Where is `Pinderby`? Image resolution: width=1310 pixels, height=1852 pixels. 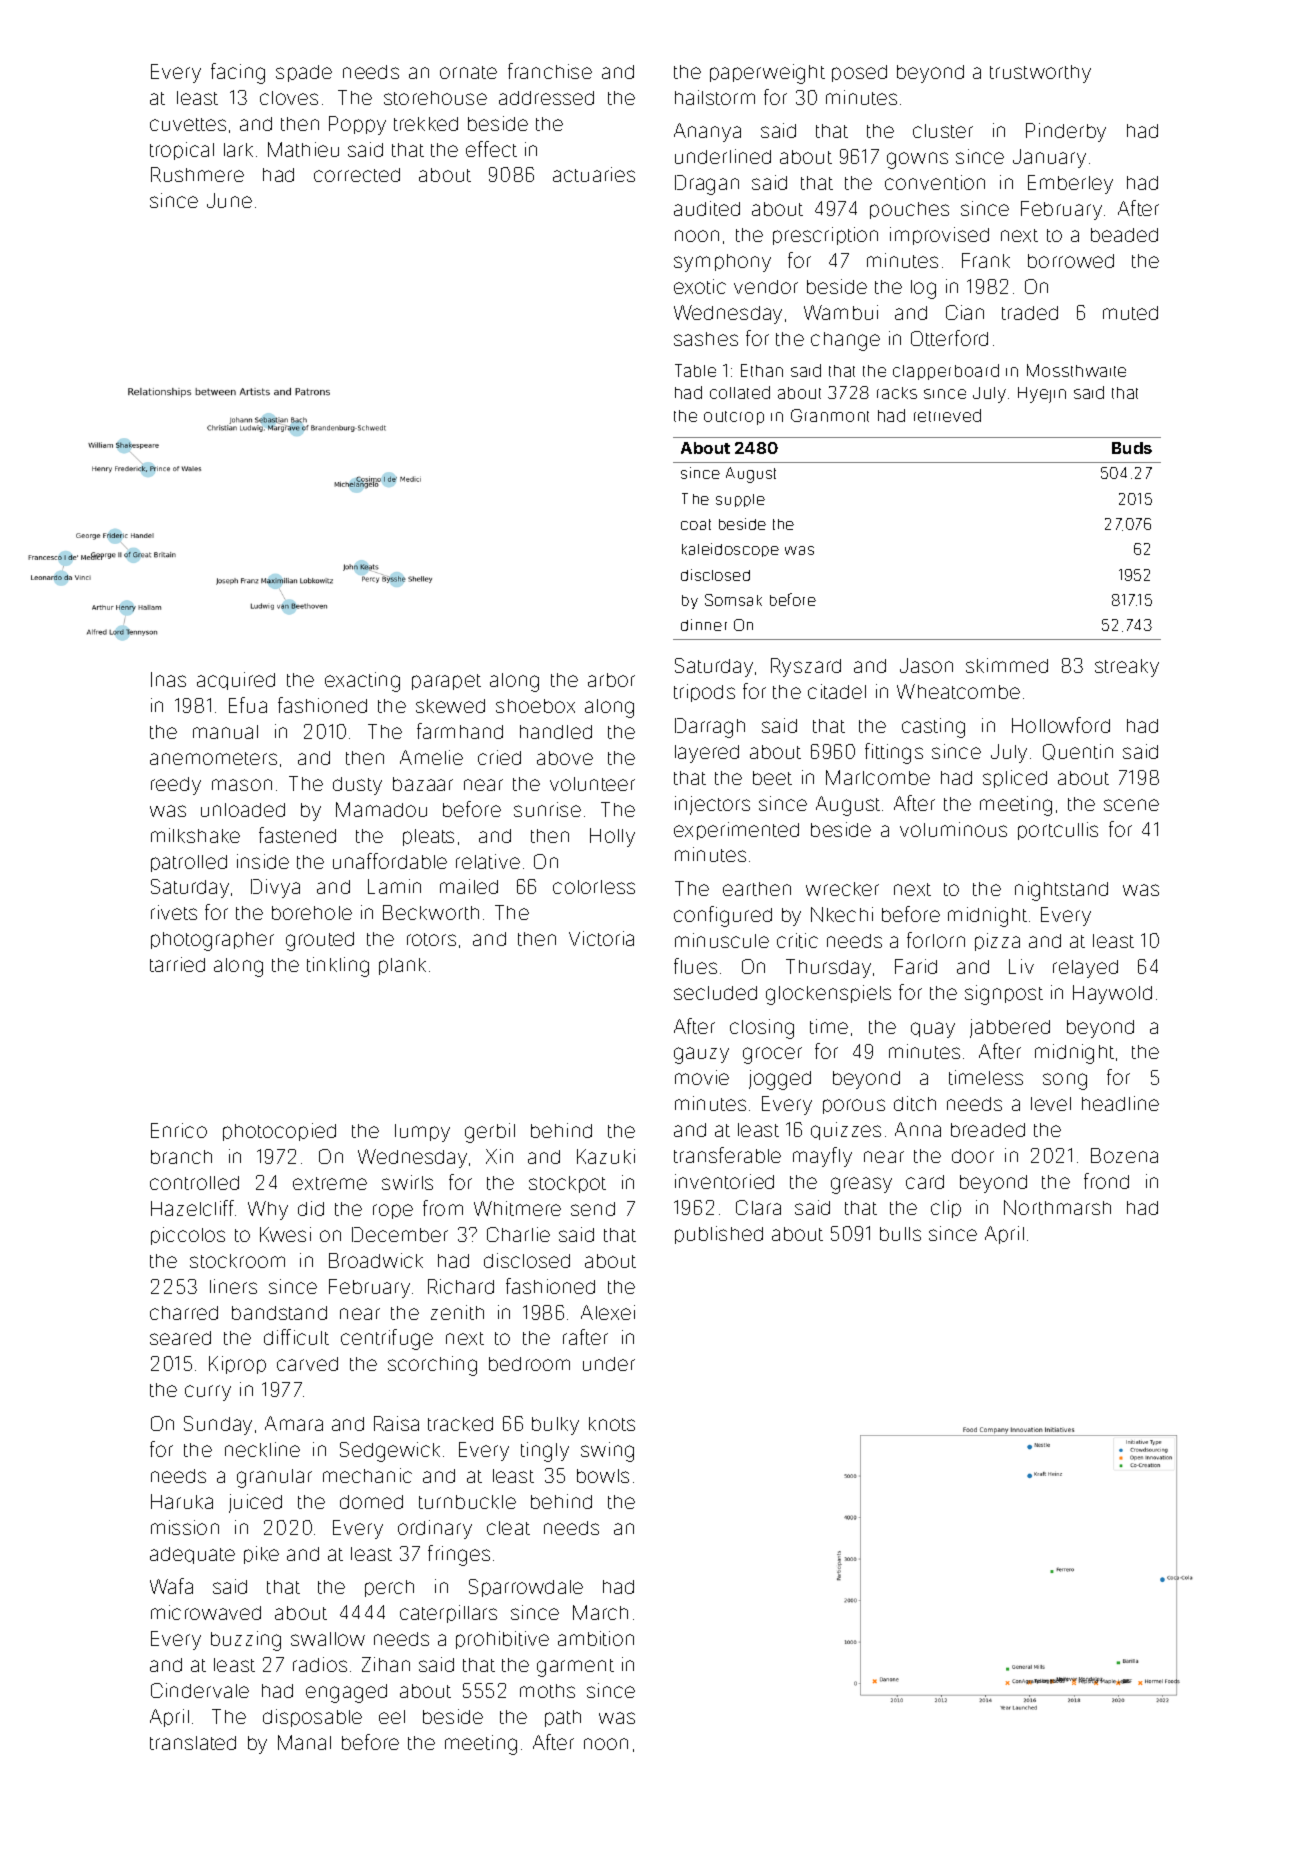 Pinderby is located at coordinates (1066, 132).
